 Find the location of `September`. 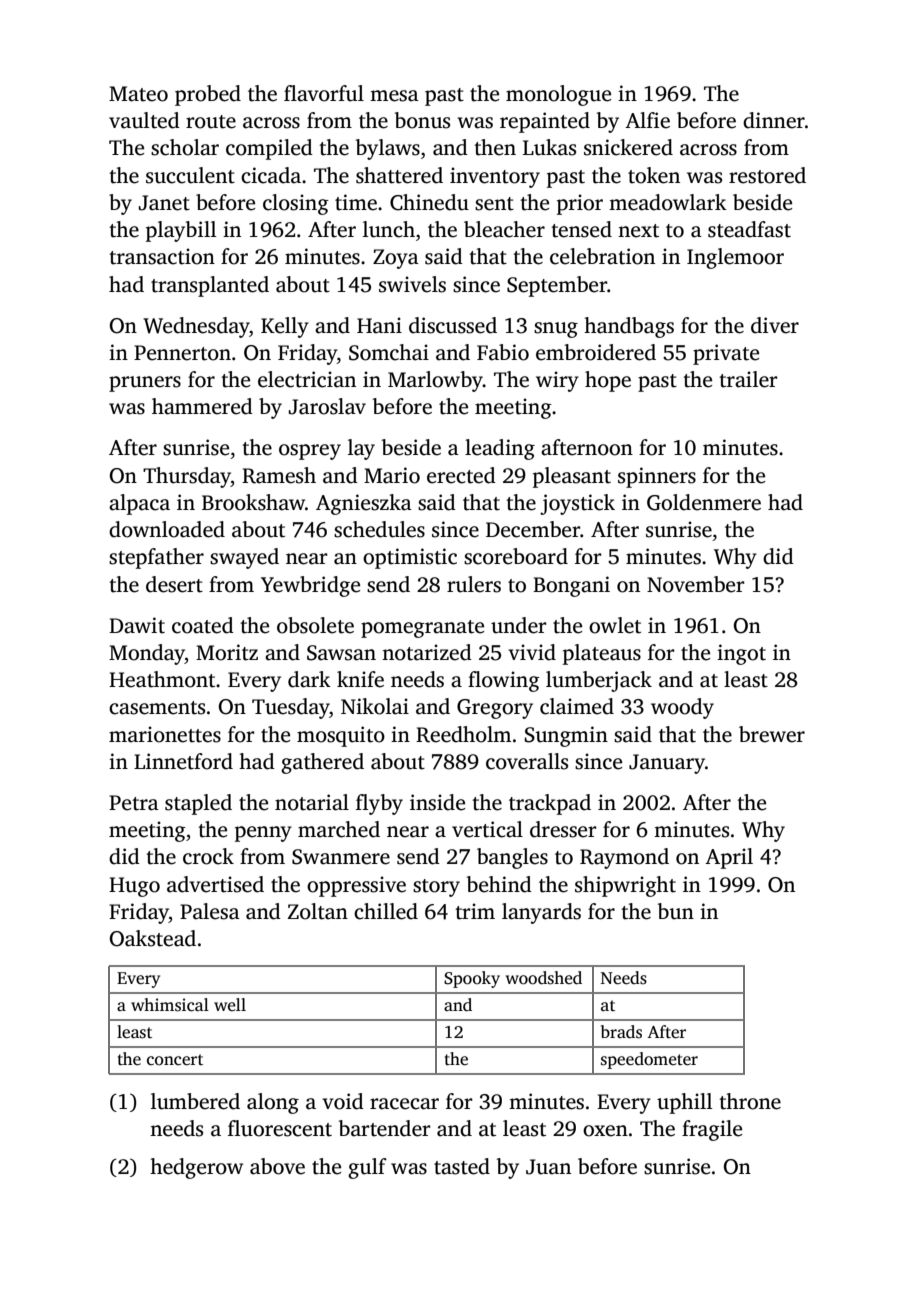

September is located at coordinates (557, 286).
